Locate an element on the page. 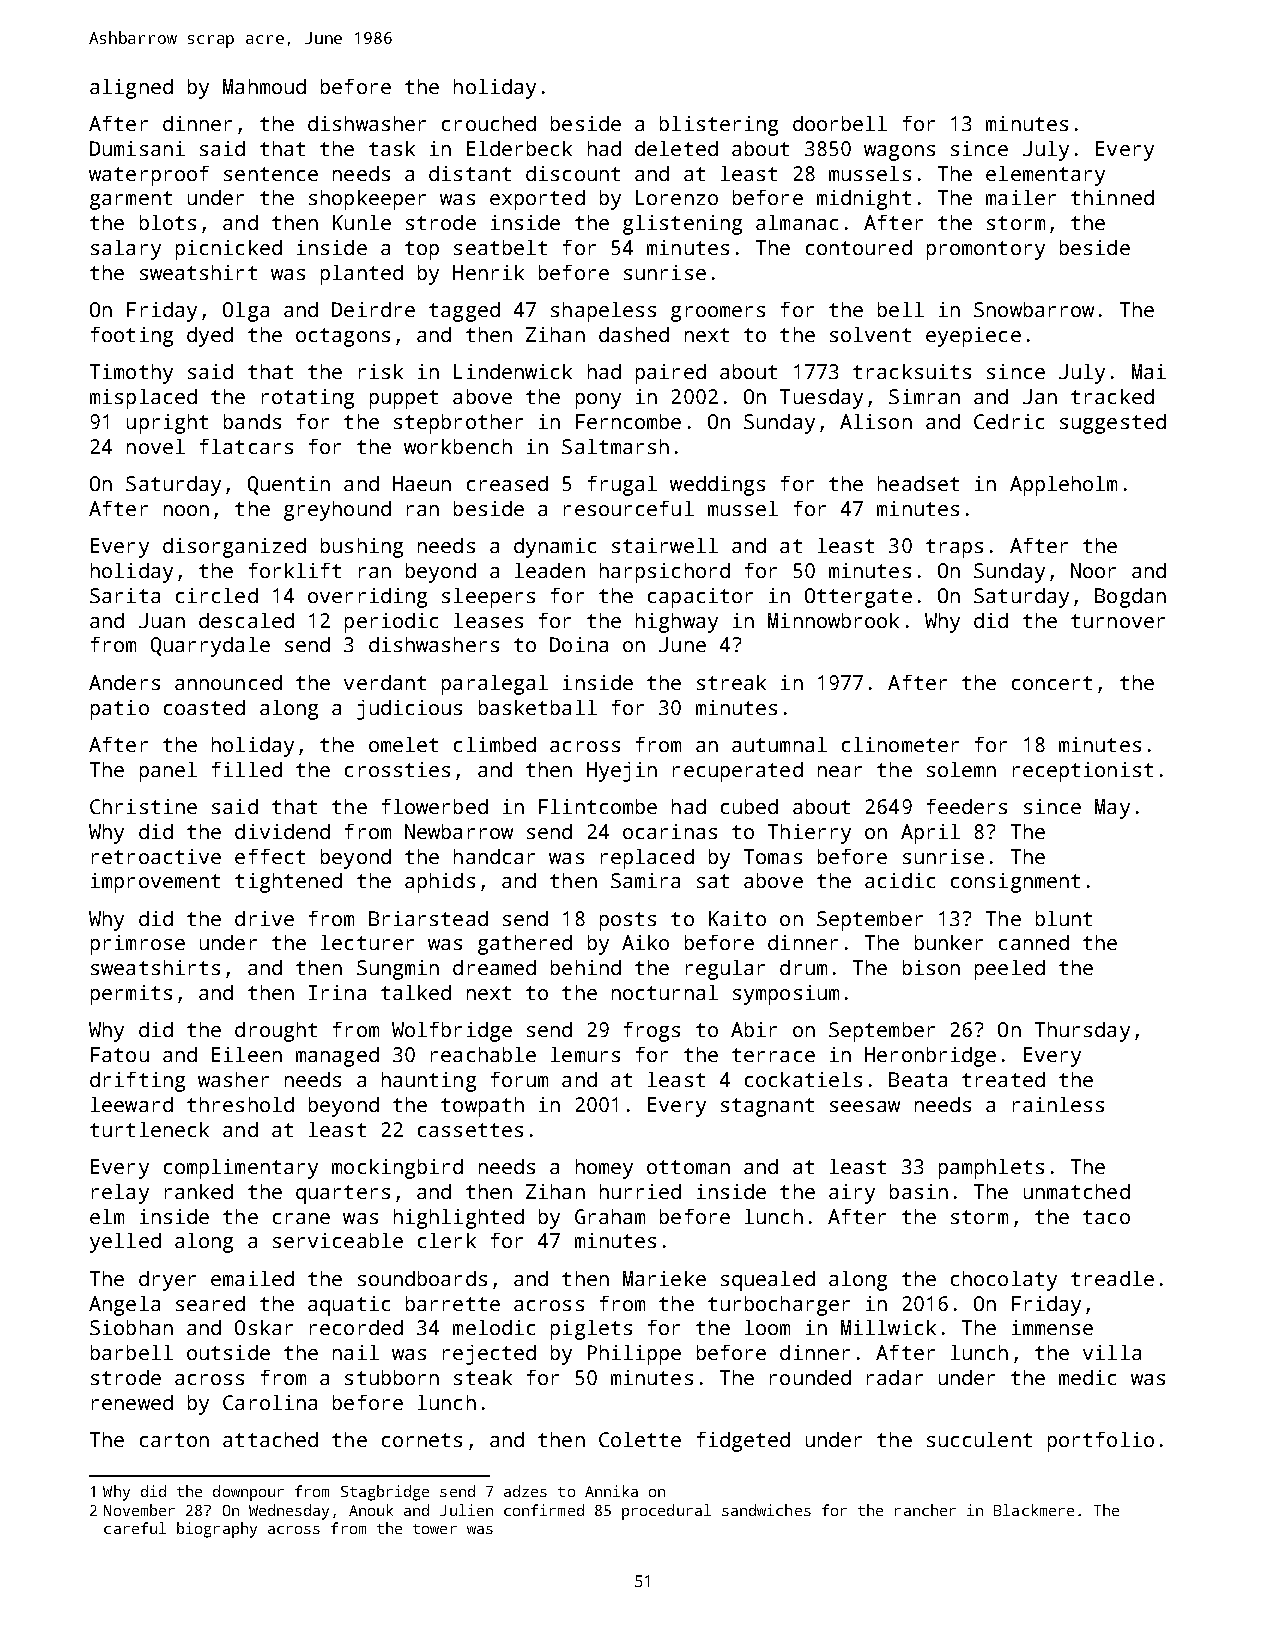 The height and width of the image is (1640, 1267). Ferncombe is located at coordinates (628, 421).
